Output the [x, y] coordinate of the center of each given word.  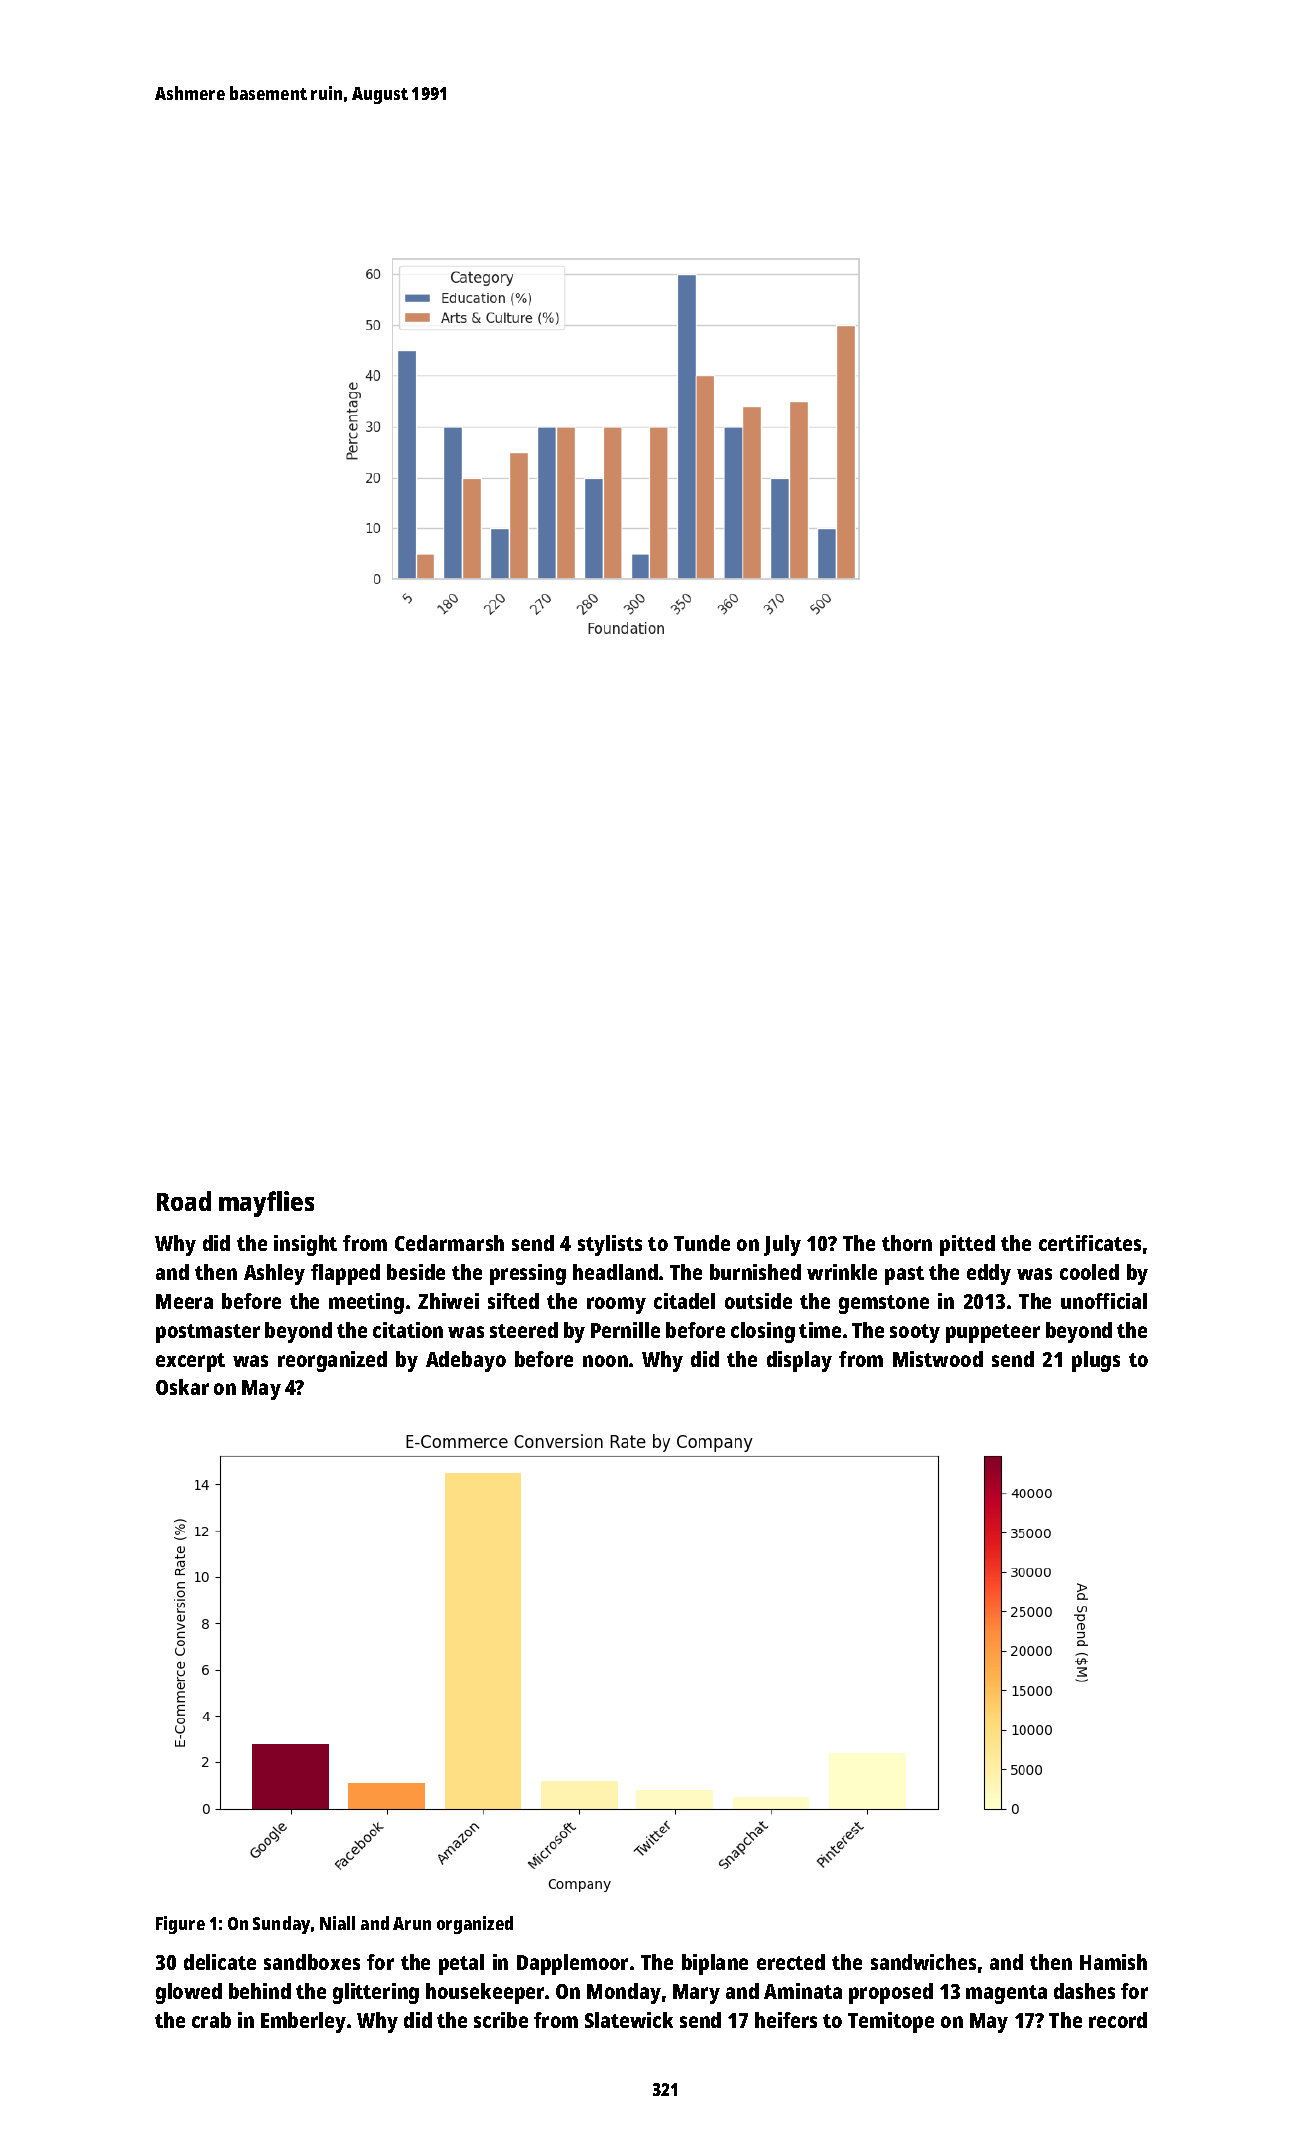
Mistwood [938, 1359]
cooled [1089, 1272]
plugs [1096, 1361]
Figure [180, 1925]
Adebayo [466, 1361]
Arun [412, 1923]
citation [408, 1330]
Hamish [1113, 1962]
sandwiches [923, 1962]
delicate [220, 1962]
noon [605, 1361]
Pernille [625, 1330]
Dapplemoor [572, 1964]
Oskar [182, 1387]
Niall [337, 1923]
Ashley [274, 1274]
